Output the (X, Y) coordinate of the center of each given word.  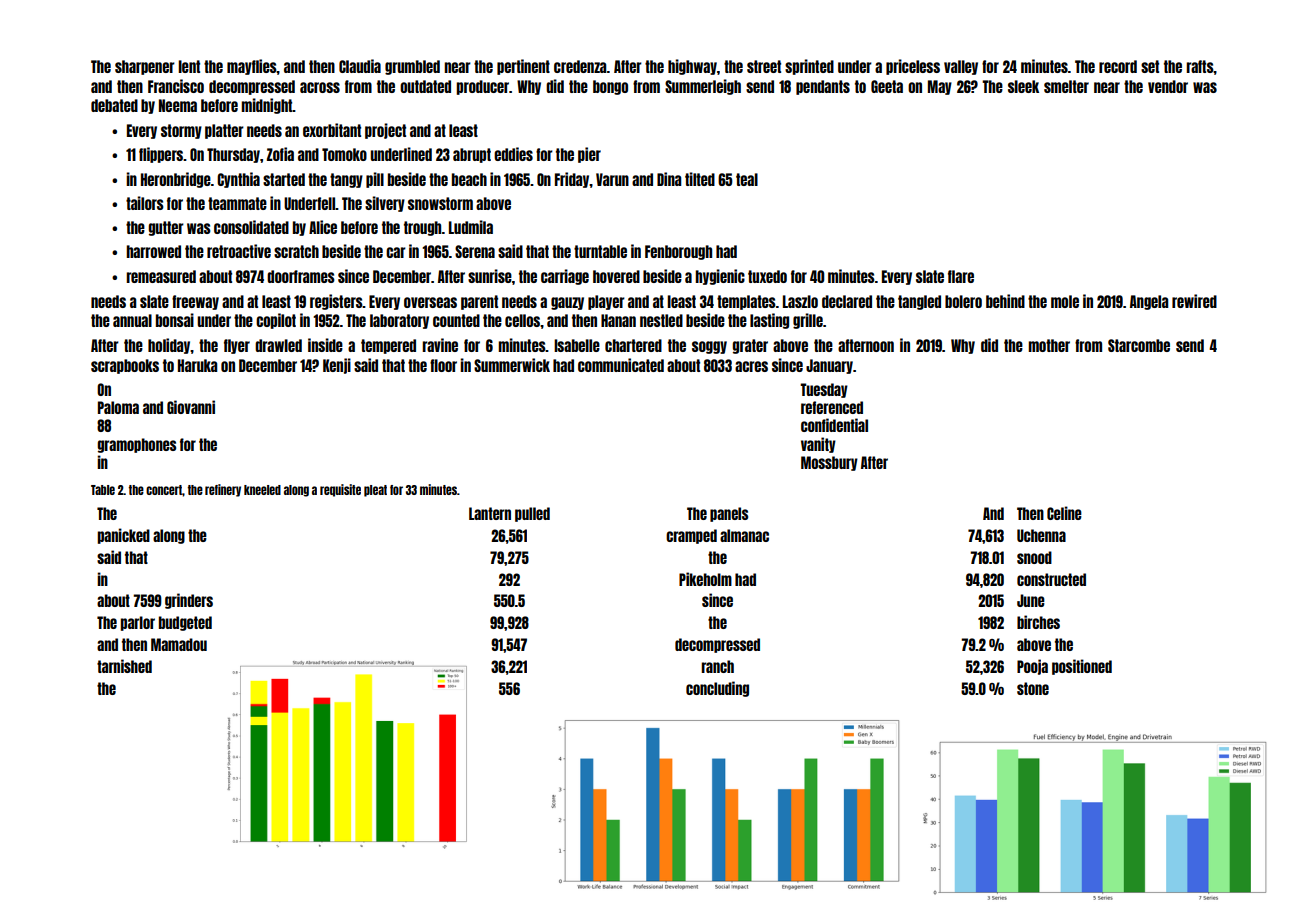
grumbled (412, 67)
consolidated (251, 227)
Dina (669, 179)
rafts (1200, 66)
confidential (834, 425)
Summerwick (512, 365)
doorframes (301, 276)
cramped (691, 536)
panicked (123, 536)
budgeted (185, 623)
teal (747, 179)
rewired (1194, 301)
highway (692, 67)
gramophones (136, 445)
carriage (565, 277)
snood (1034, 557)
